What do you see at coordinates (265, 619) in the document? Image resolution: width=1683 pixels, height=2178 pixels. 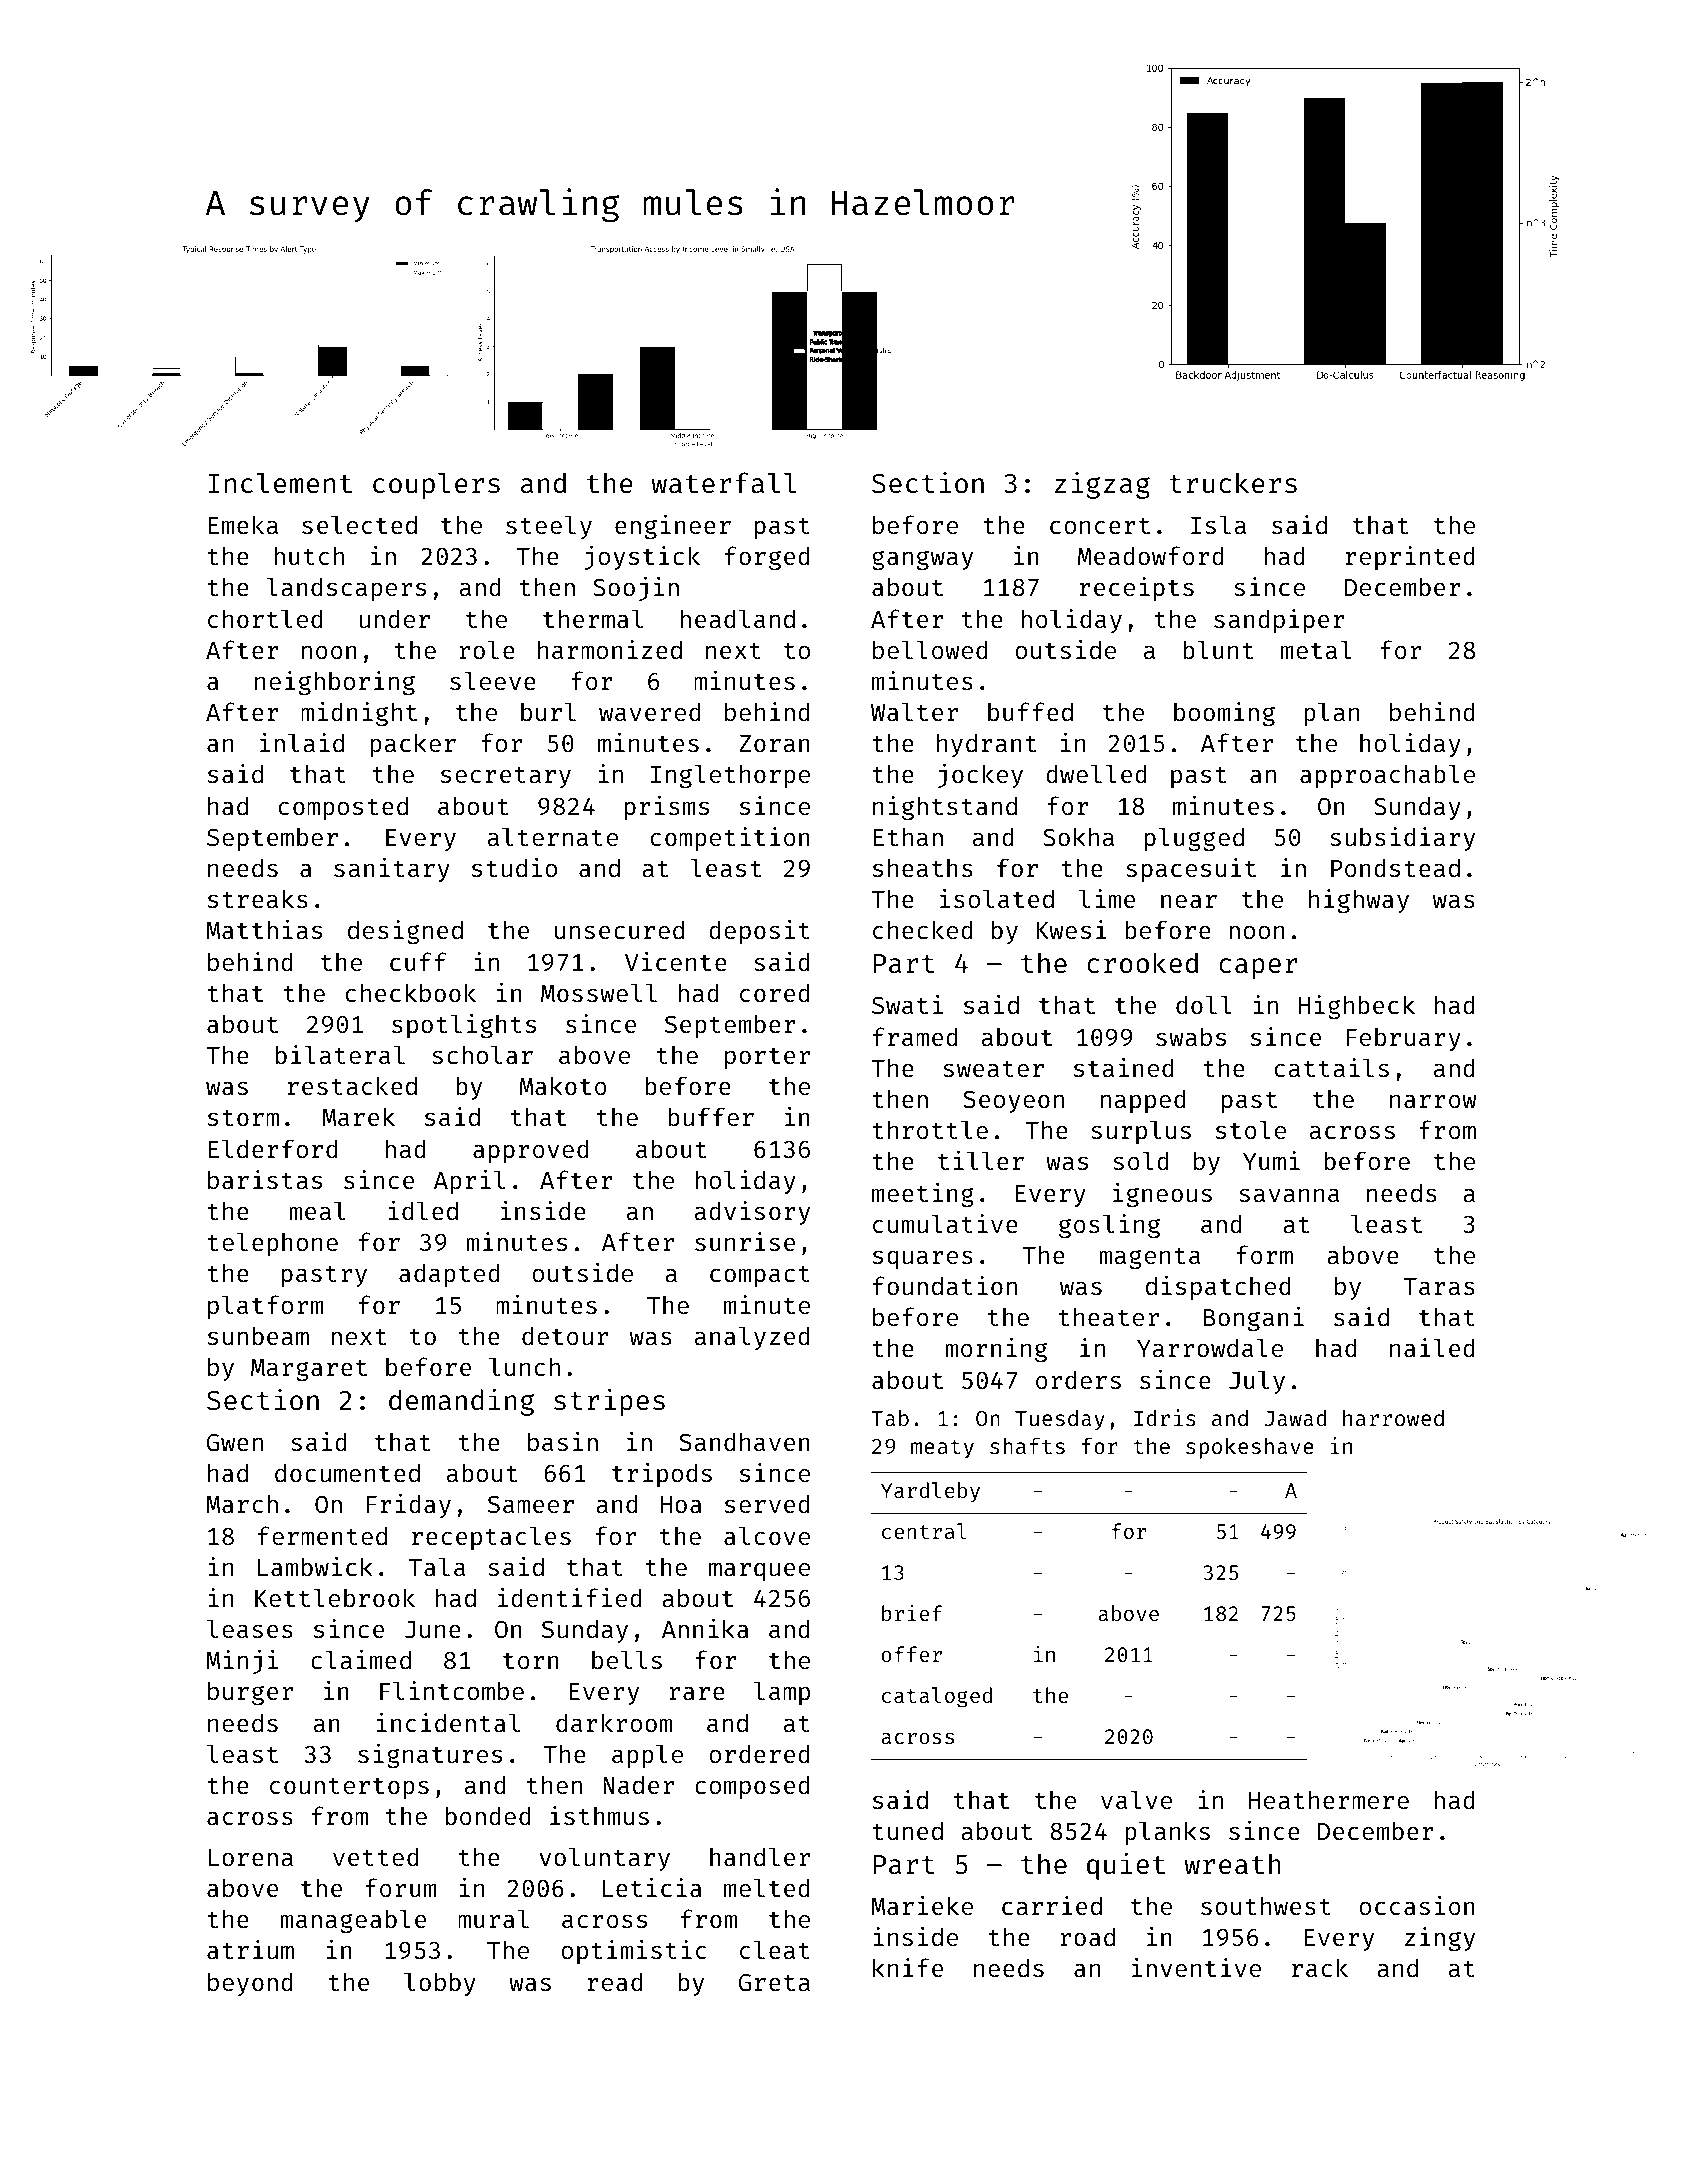 I see `chortled` at bounding box center [265, 619].
